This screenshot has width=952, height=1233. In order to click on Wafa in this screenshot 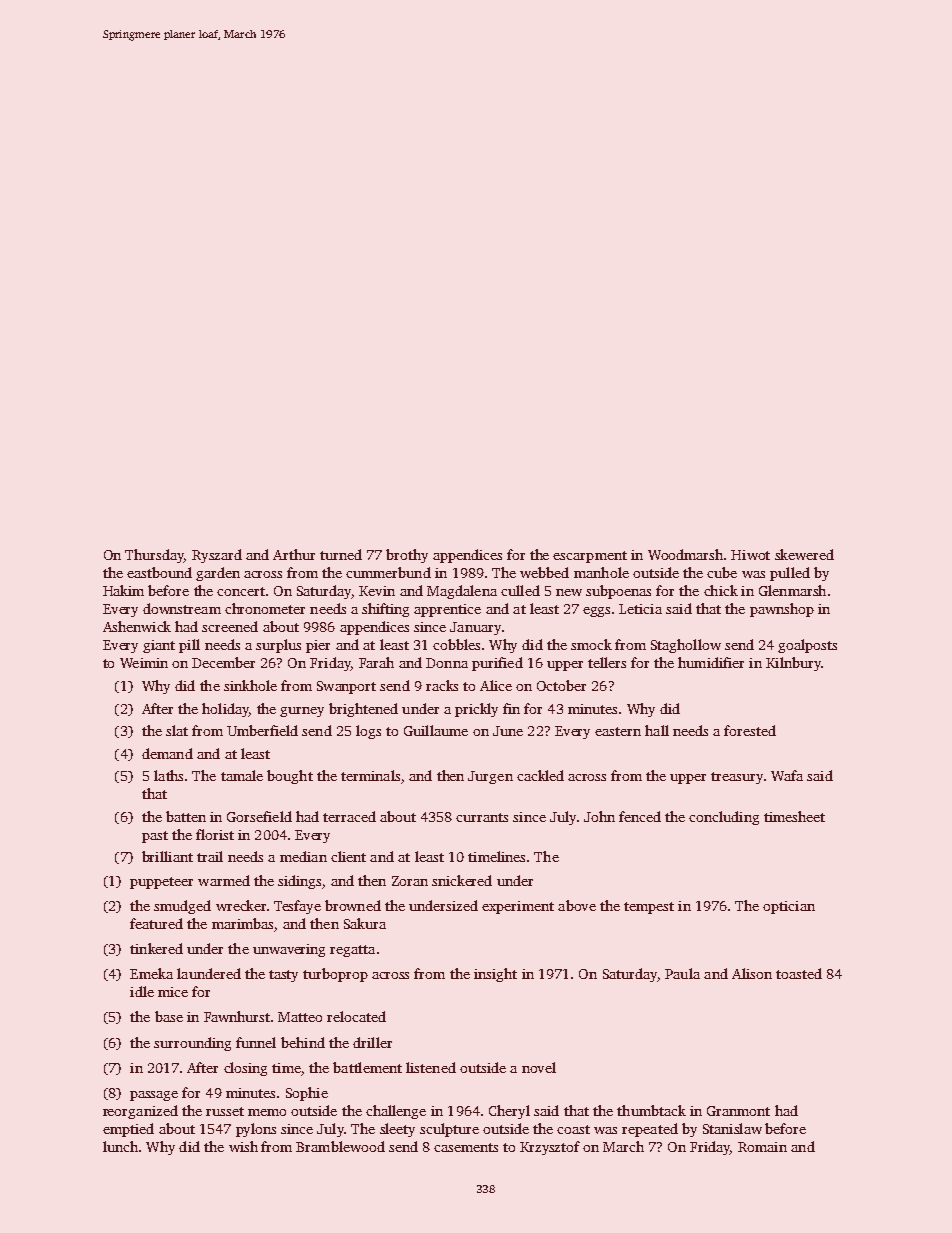, I will do `click(787, 775)`.
